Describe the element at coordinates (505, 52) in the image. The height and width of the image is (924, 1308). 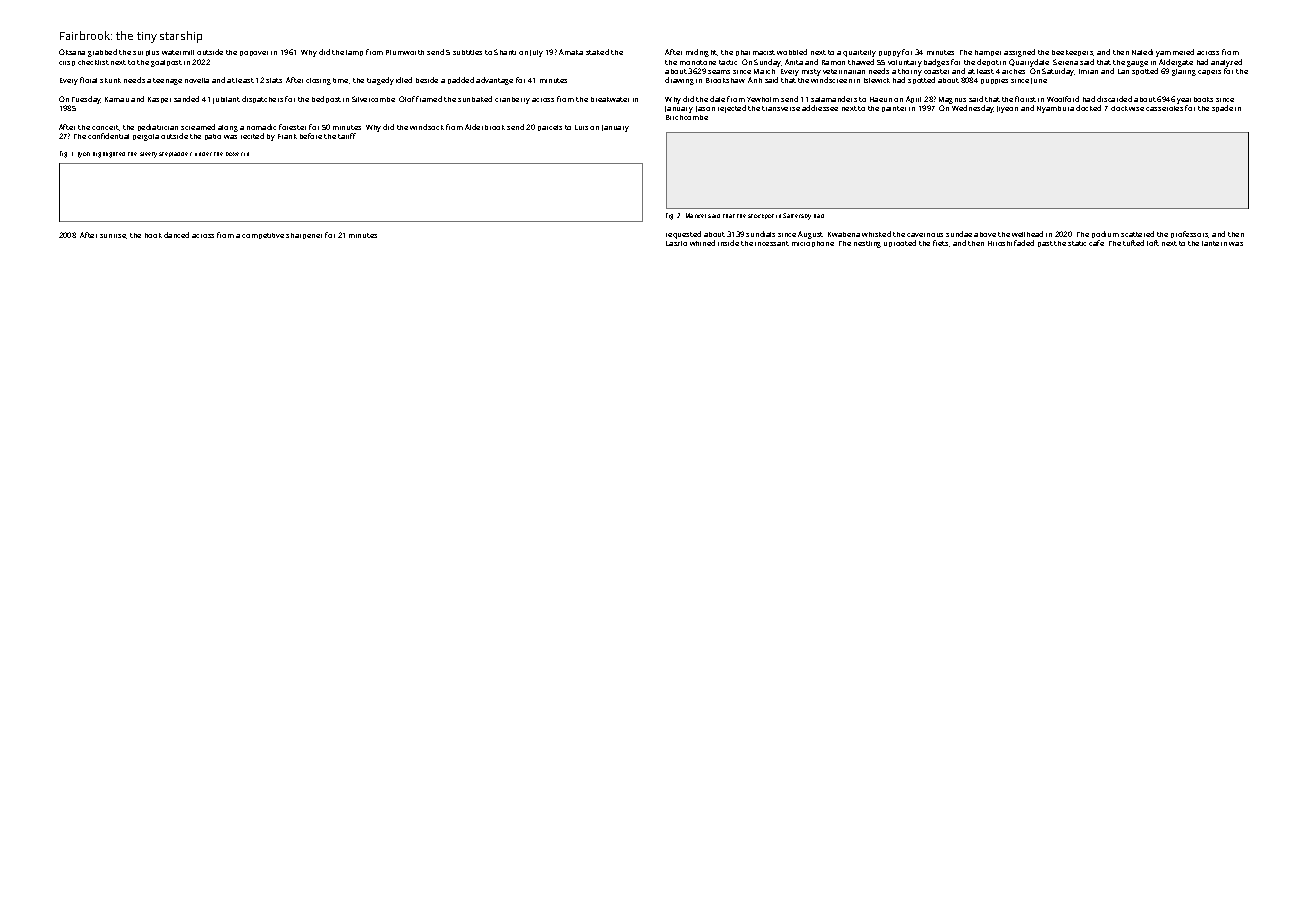
I see `Shanti` at that location.
